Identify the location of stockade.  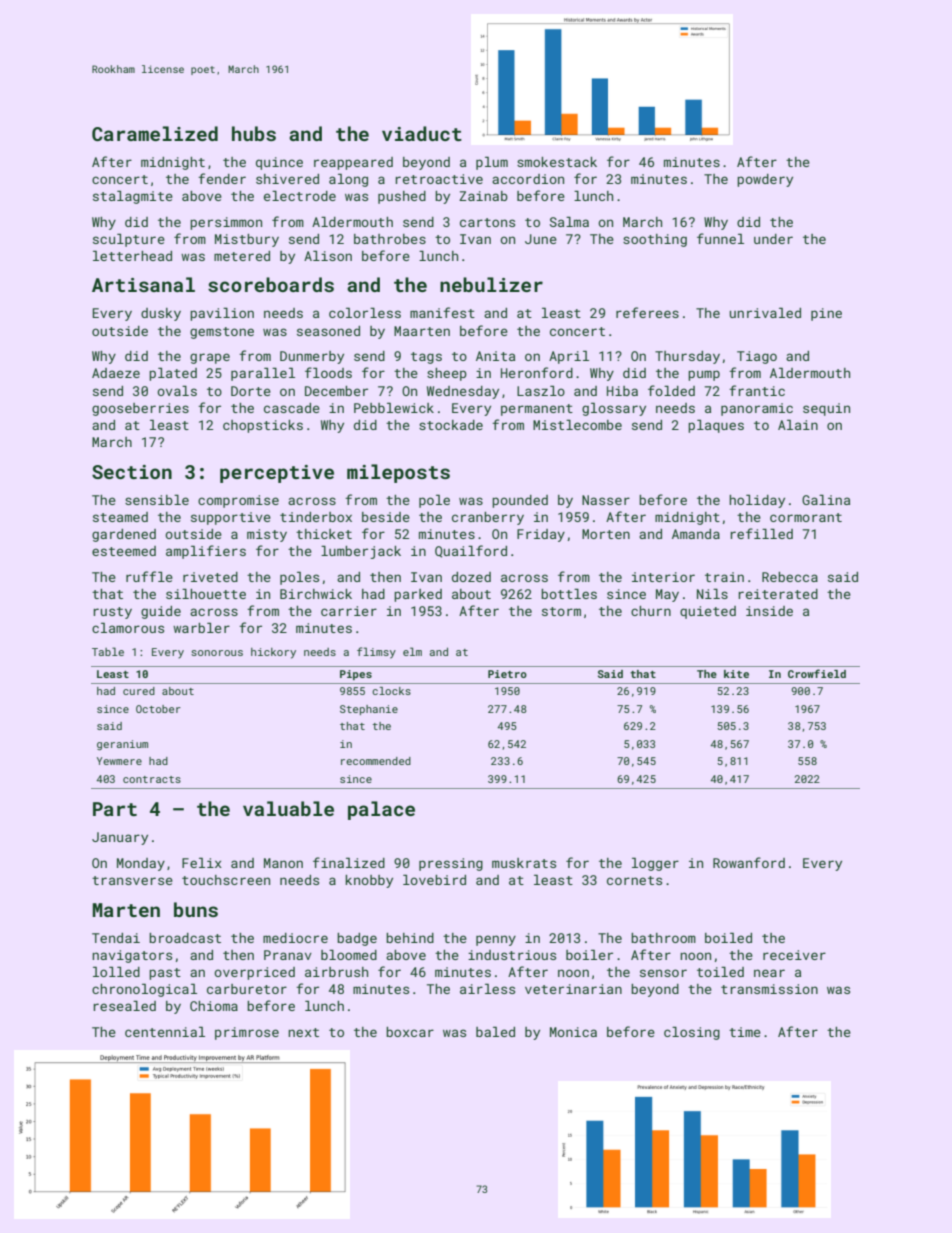
(451, 425).
